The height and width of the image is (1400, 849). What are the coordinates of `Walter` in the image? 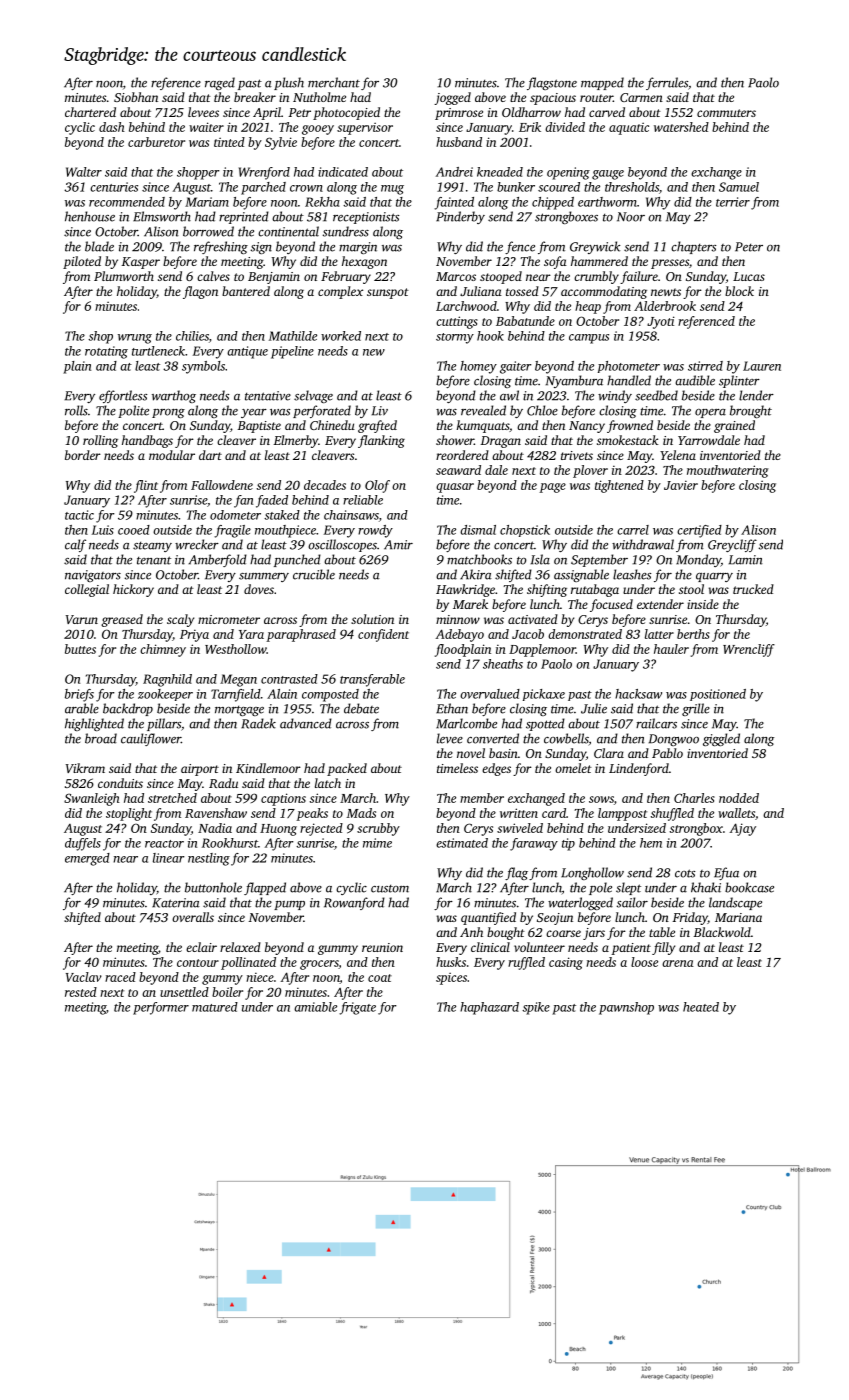 It's located at (84, 172).
